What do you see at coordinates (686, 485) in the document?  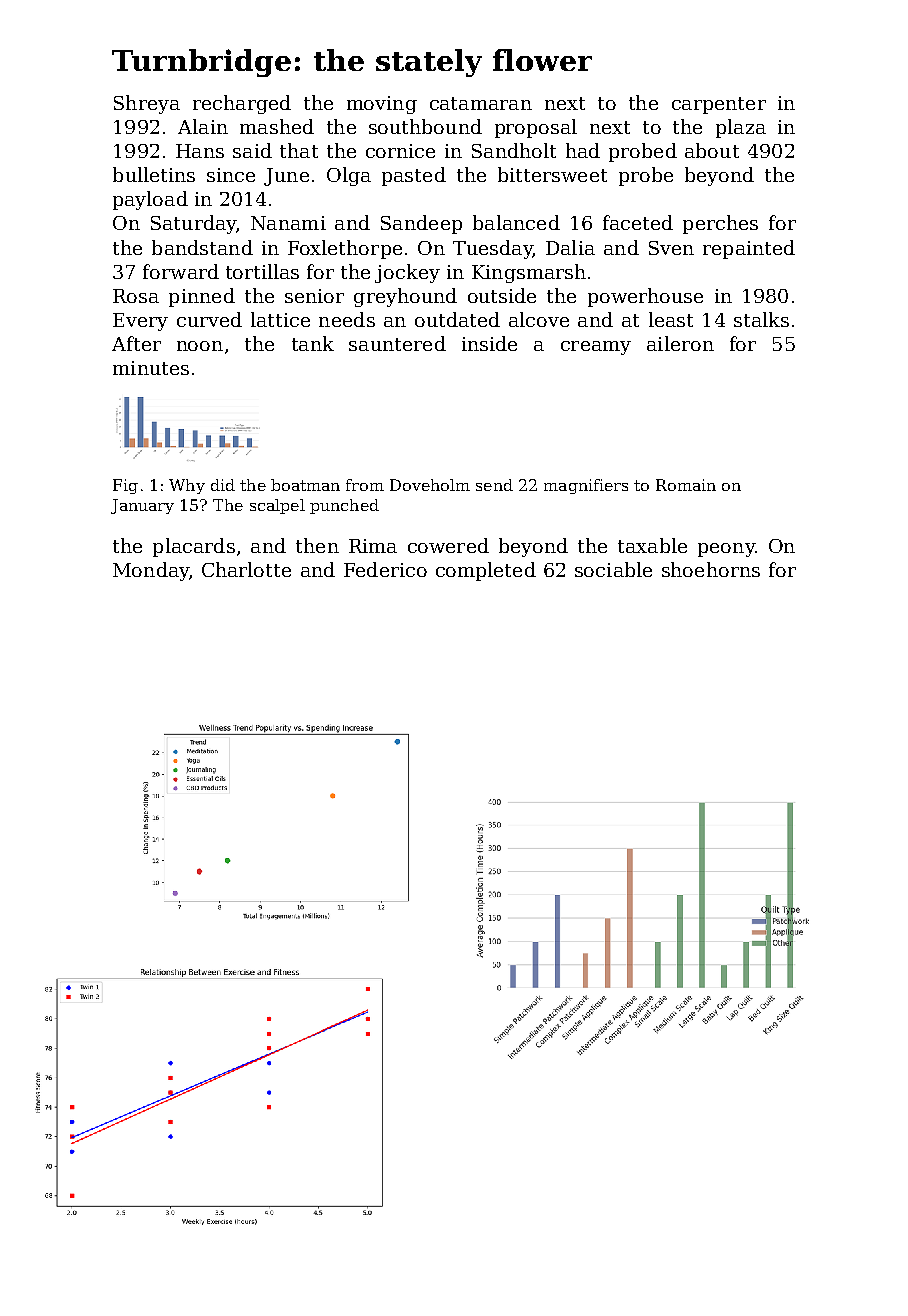 I see `Romain` at bounding box center [686, 485].
